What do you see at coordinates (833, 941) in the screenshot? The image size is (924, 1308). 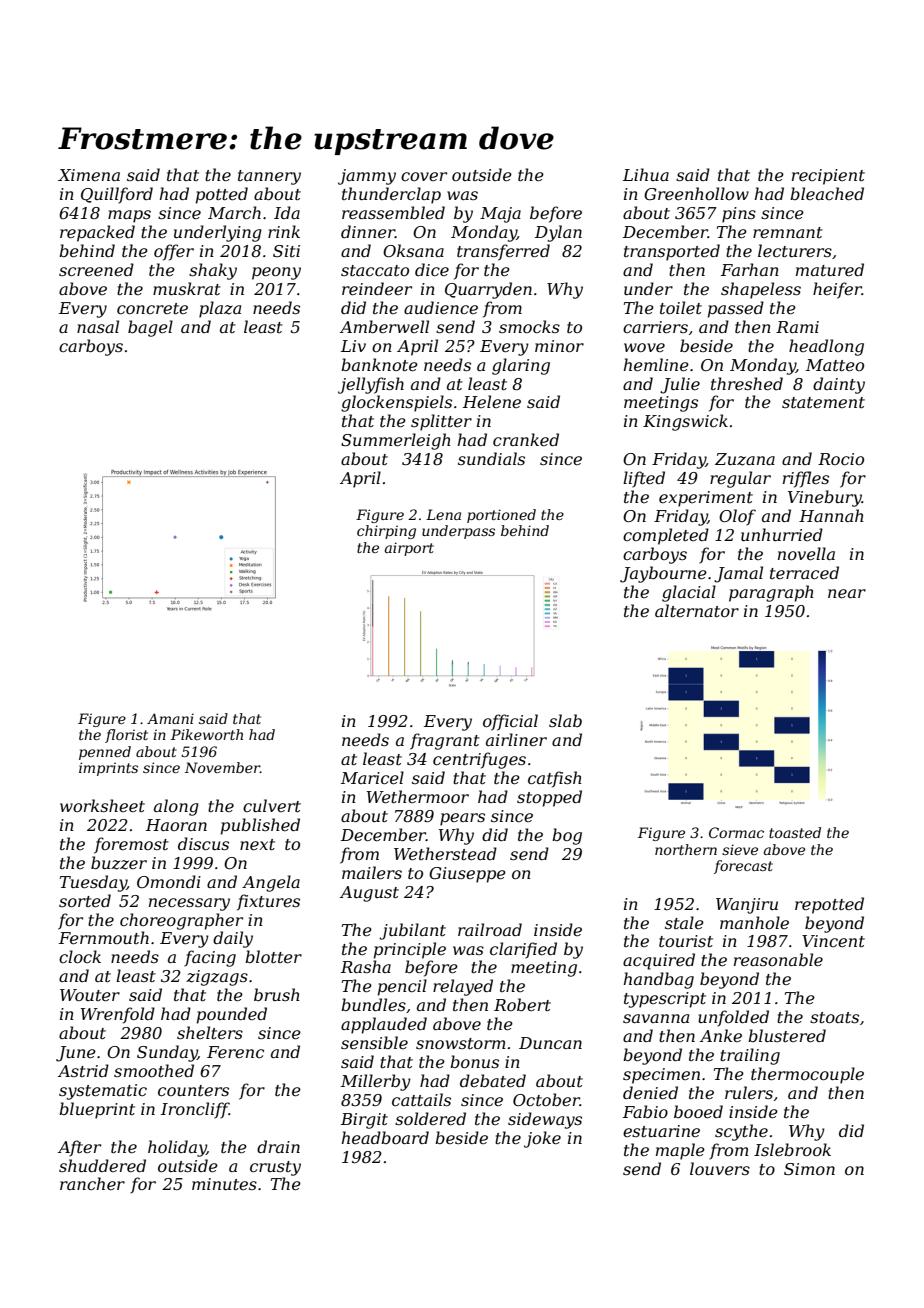 I see `Vincent` at bounding box center [833, 941].
